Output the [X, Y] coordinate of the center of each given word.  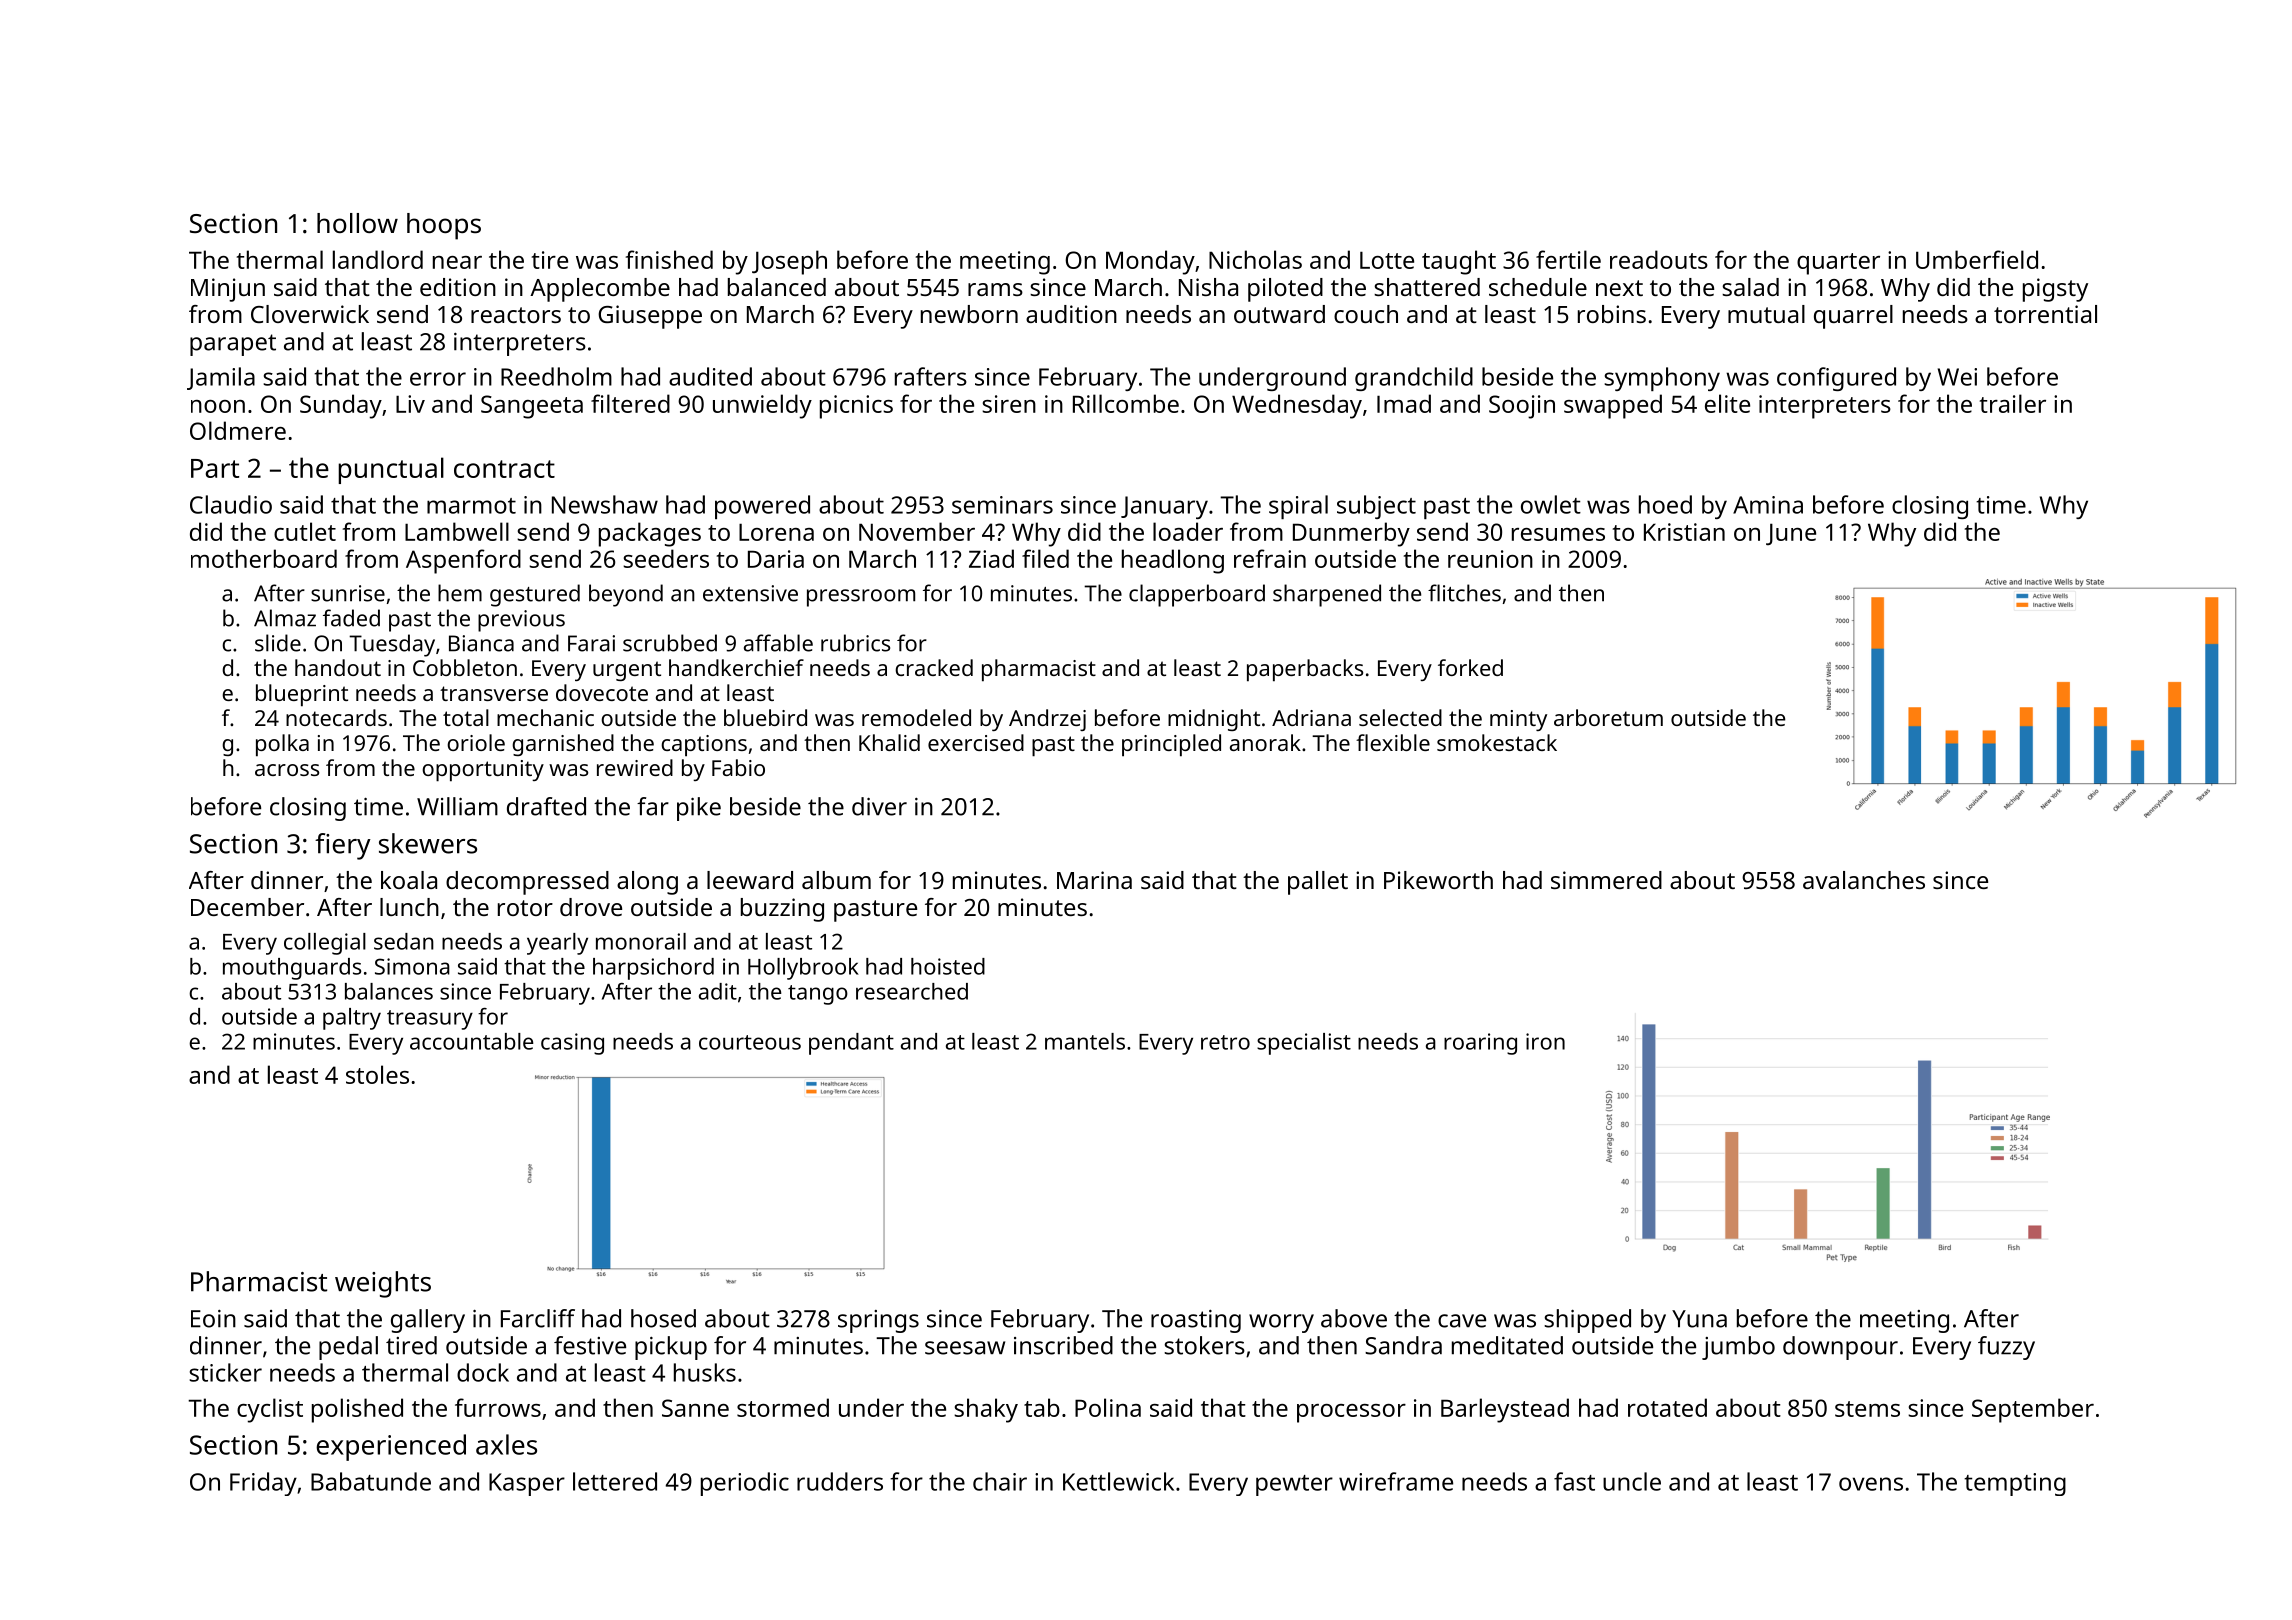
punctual [391, 470]
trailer [2013, 403]
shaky [986, 1410]
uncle [1632, 1481]
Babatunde [371, 1481]
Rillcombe [1126, 403]
